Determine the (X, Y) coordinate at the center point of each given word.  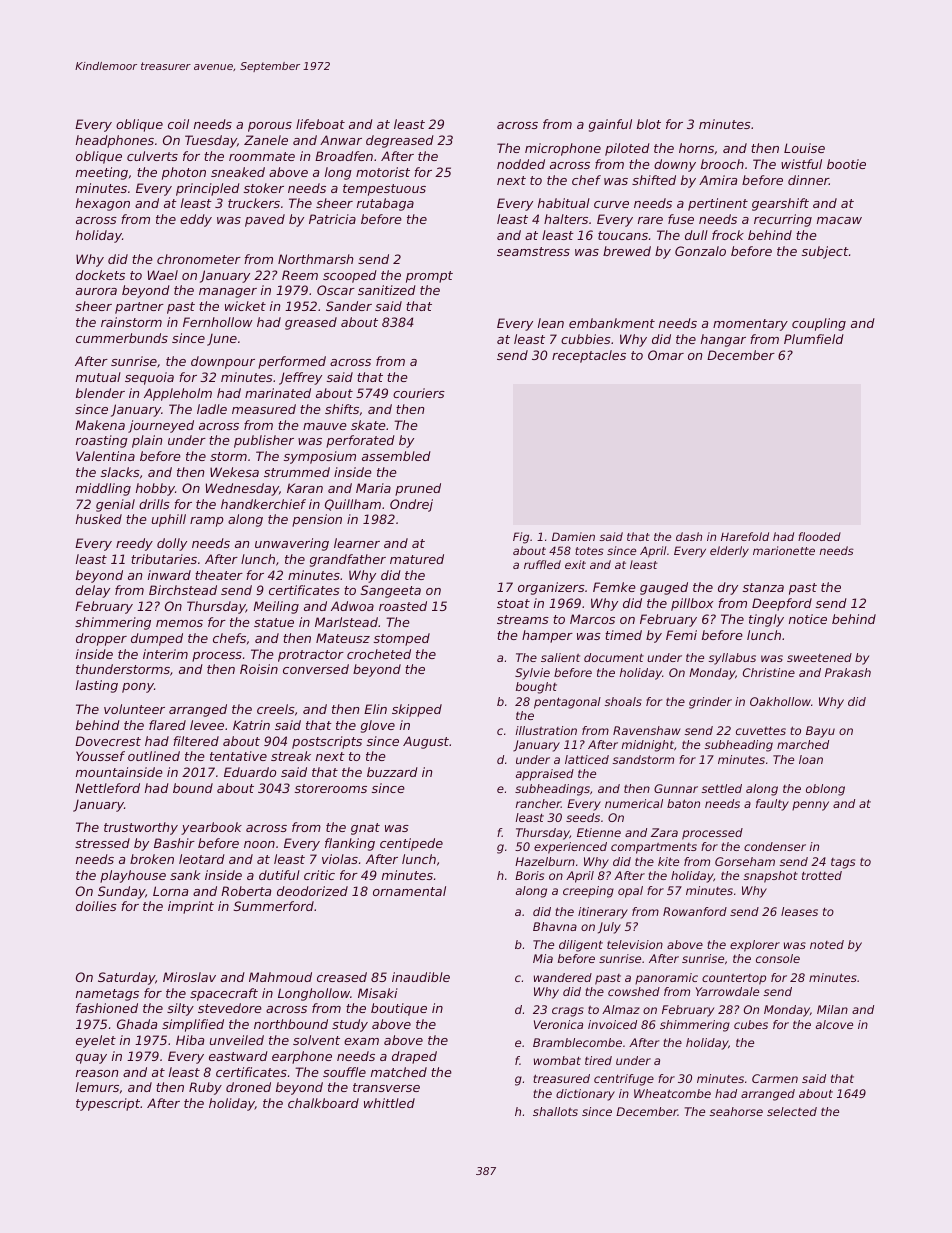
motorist (383, 172)
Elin (375, 709)
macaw (839, 220)
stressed (102, 843)
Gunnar (676, 788)
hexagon (103, 204)
